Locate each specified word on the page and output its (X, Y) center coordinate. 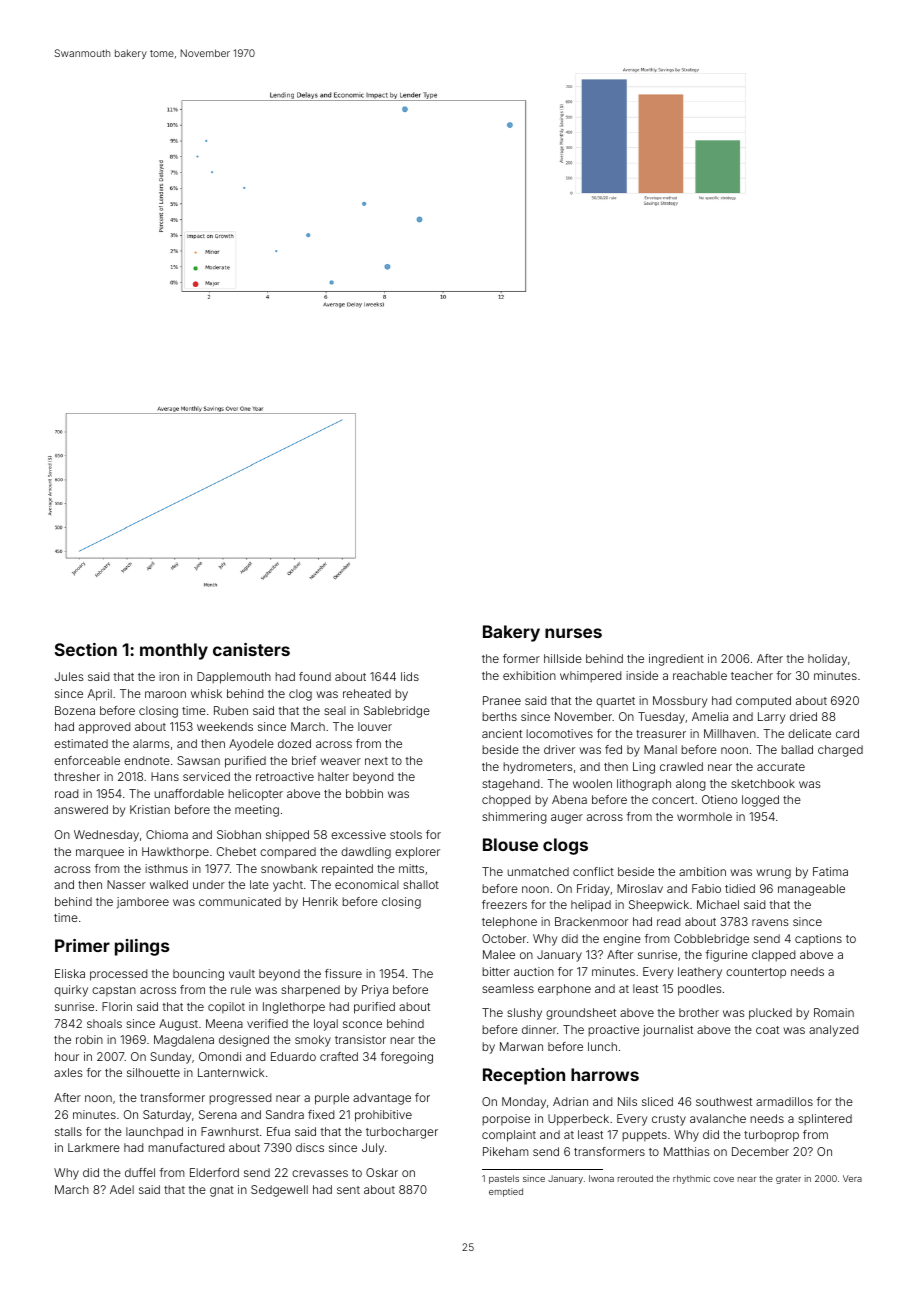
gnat (222, 1191)
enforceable (87, 760)
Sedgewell (279, 1191)
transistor (360, 1039)
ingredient (676, 660)
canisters (251, 649)
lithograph (644, 785)
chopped (506, 801)
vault (242, 973)
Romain (834, 1012)
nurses (573, 633)
